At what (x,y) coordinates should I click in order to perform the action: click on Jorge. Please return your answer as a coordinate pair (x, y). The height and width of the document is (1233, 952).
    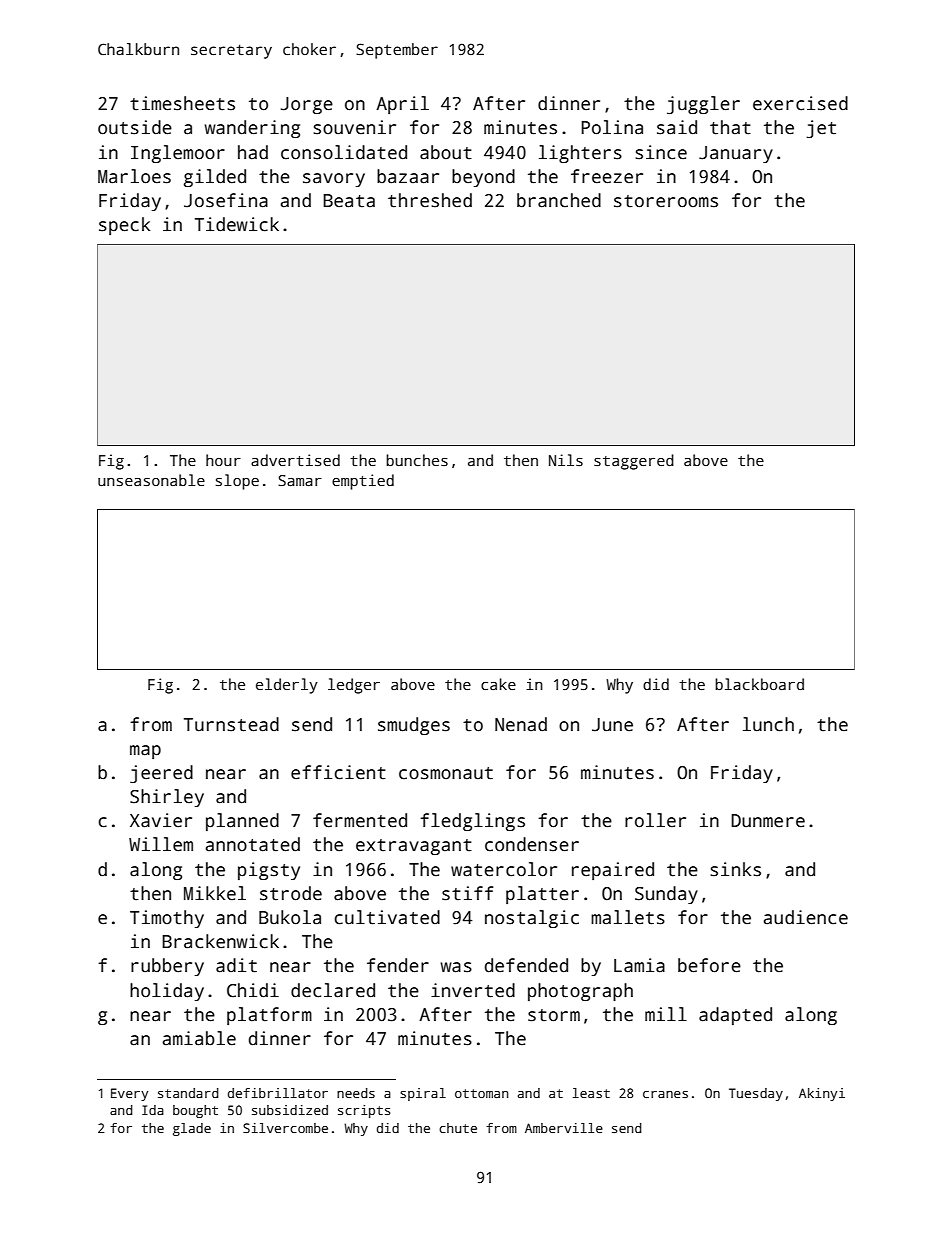
    Looking at the image, I should click on (307, 105).
